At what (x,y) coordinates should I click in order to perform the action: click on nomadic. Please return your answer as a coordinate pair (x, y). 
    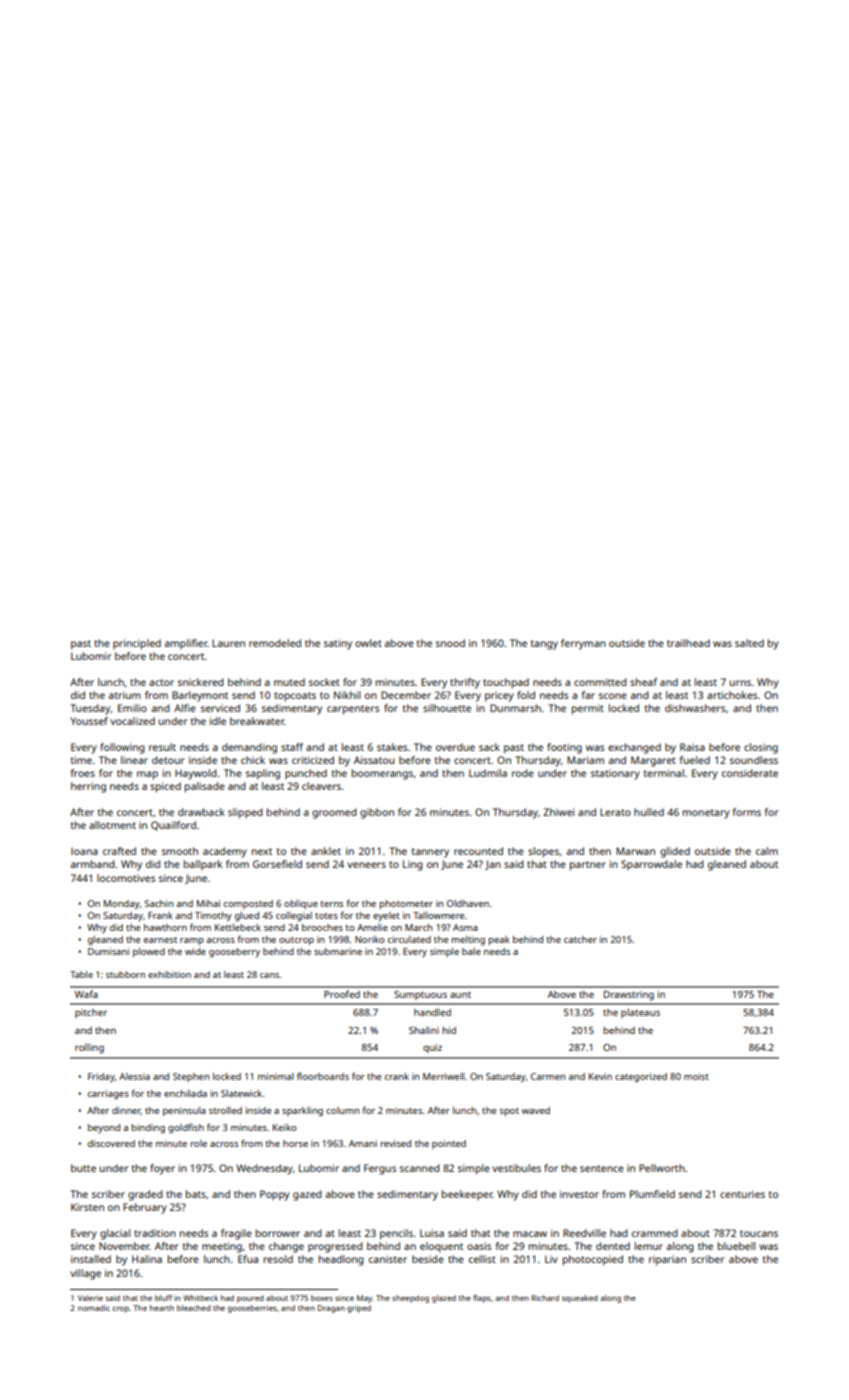
    Looking at the image, I should click on (94, 1308).
